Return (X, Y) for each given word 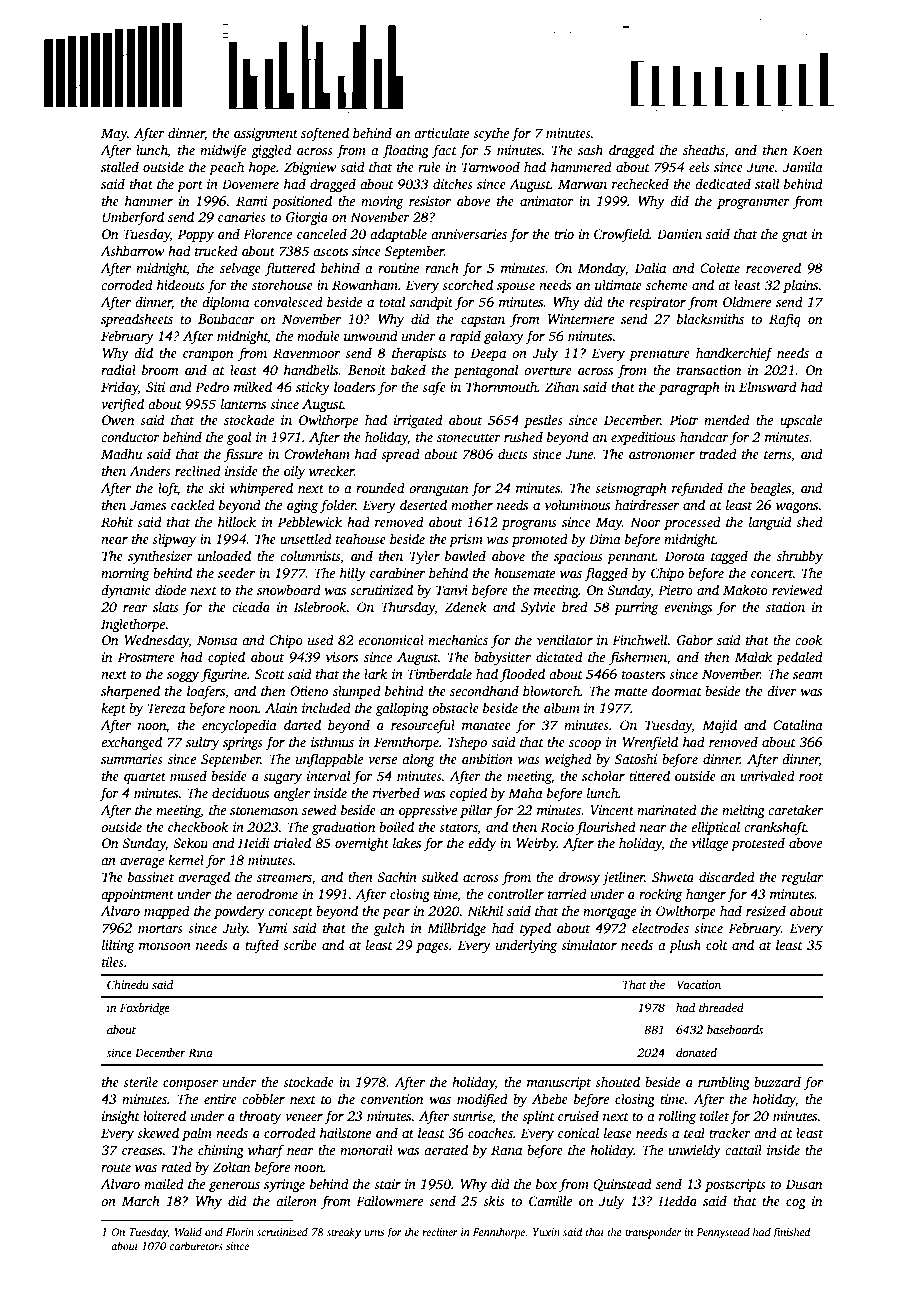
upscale (801, 421)
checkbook (198, 826)
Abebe (550, 1098)
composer (190, 1085)
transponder (653, 1233)
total (392, 301)
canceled (322, 233)
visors (342, 657)
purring (636, 608)
